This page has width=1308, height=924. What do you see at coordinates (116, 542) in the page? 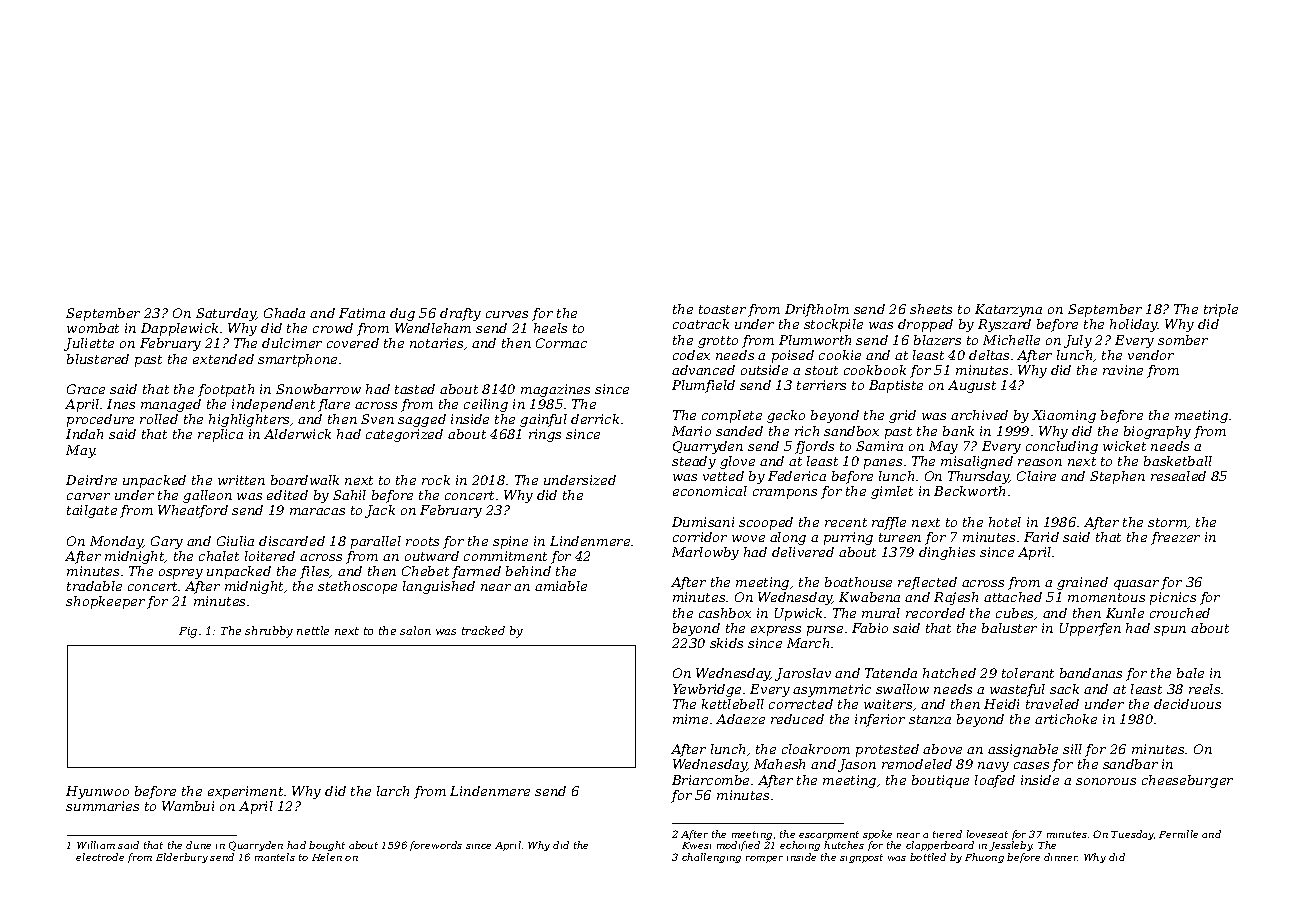
I see `Monday` at bounding box center [116, 542].
